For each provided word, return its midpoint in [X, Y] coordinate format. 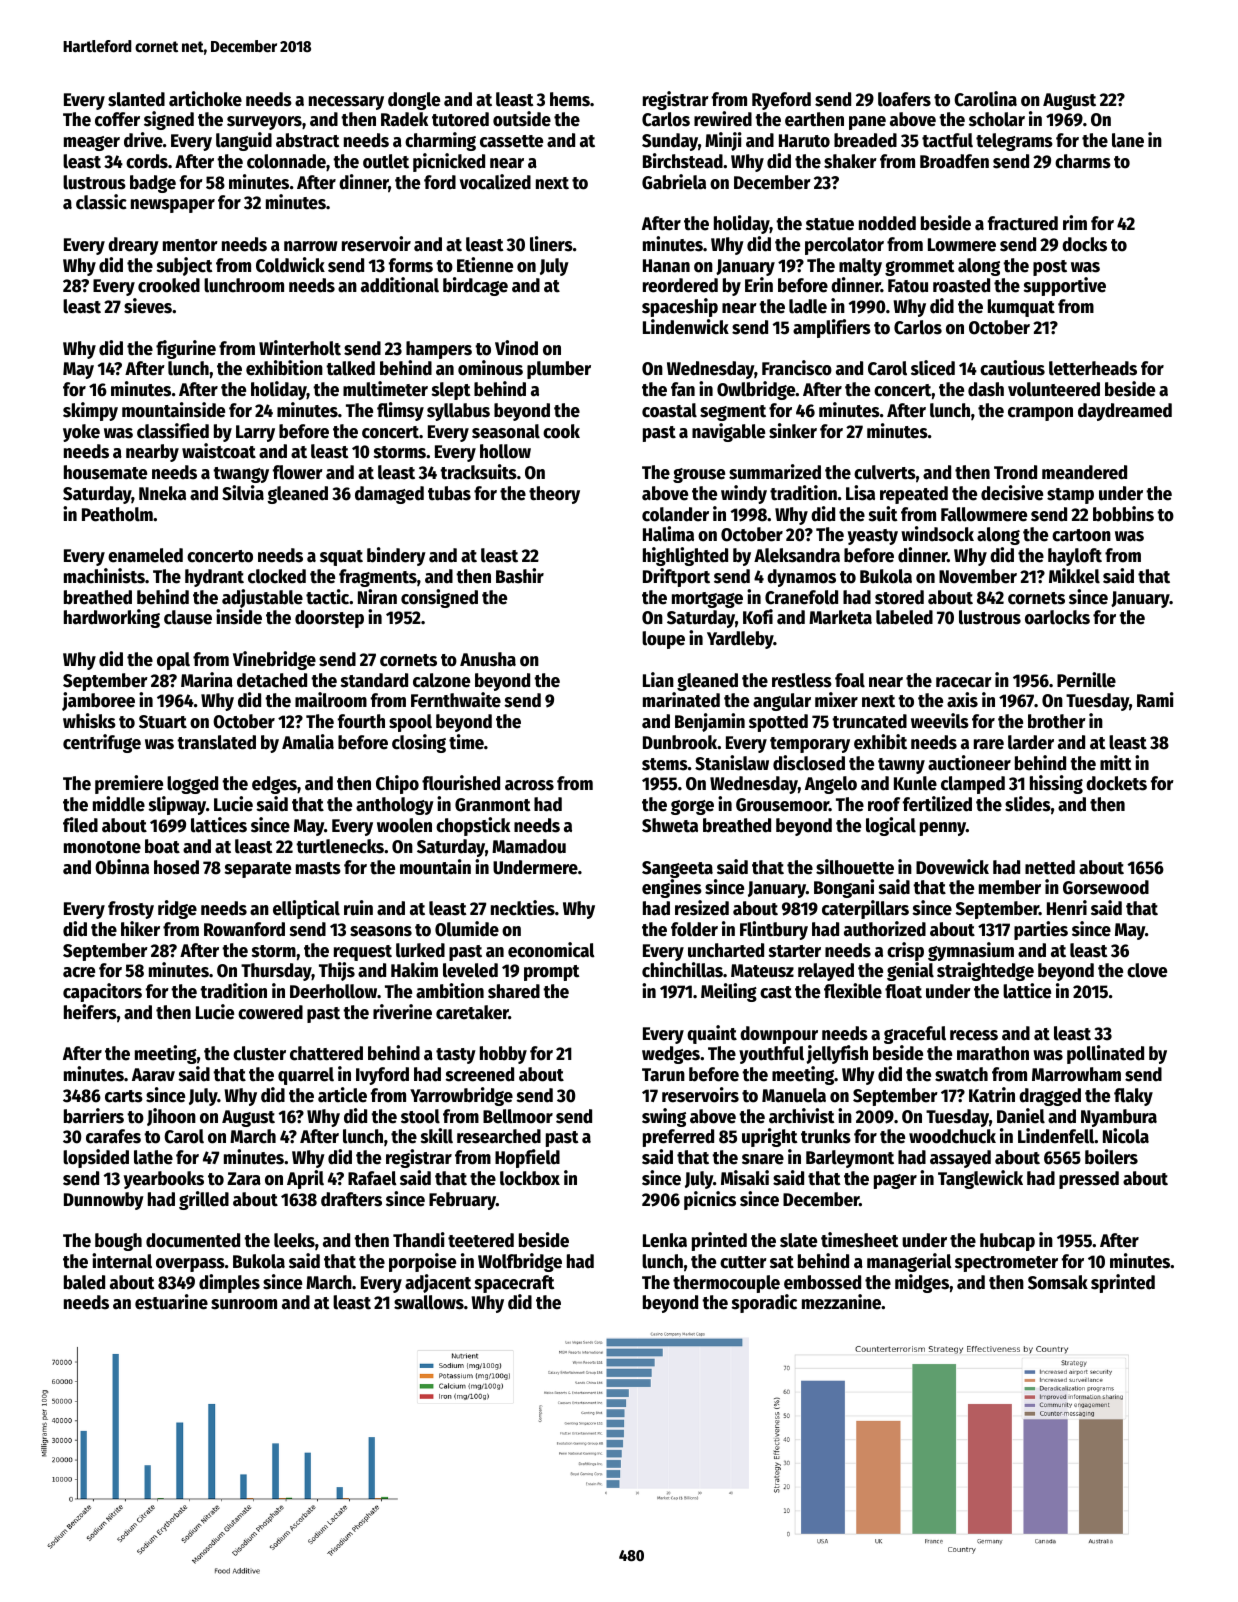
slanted [136, 99]
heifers [90, 1012]
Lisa [860, 493]
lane [1128, 140]
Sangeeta [677, 869]
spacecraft [514, 1284]
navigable [728, 432]
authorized [885, 929]
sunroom [244, 1304]
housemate [105, 472]
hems [570, 99]
